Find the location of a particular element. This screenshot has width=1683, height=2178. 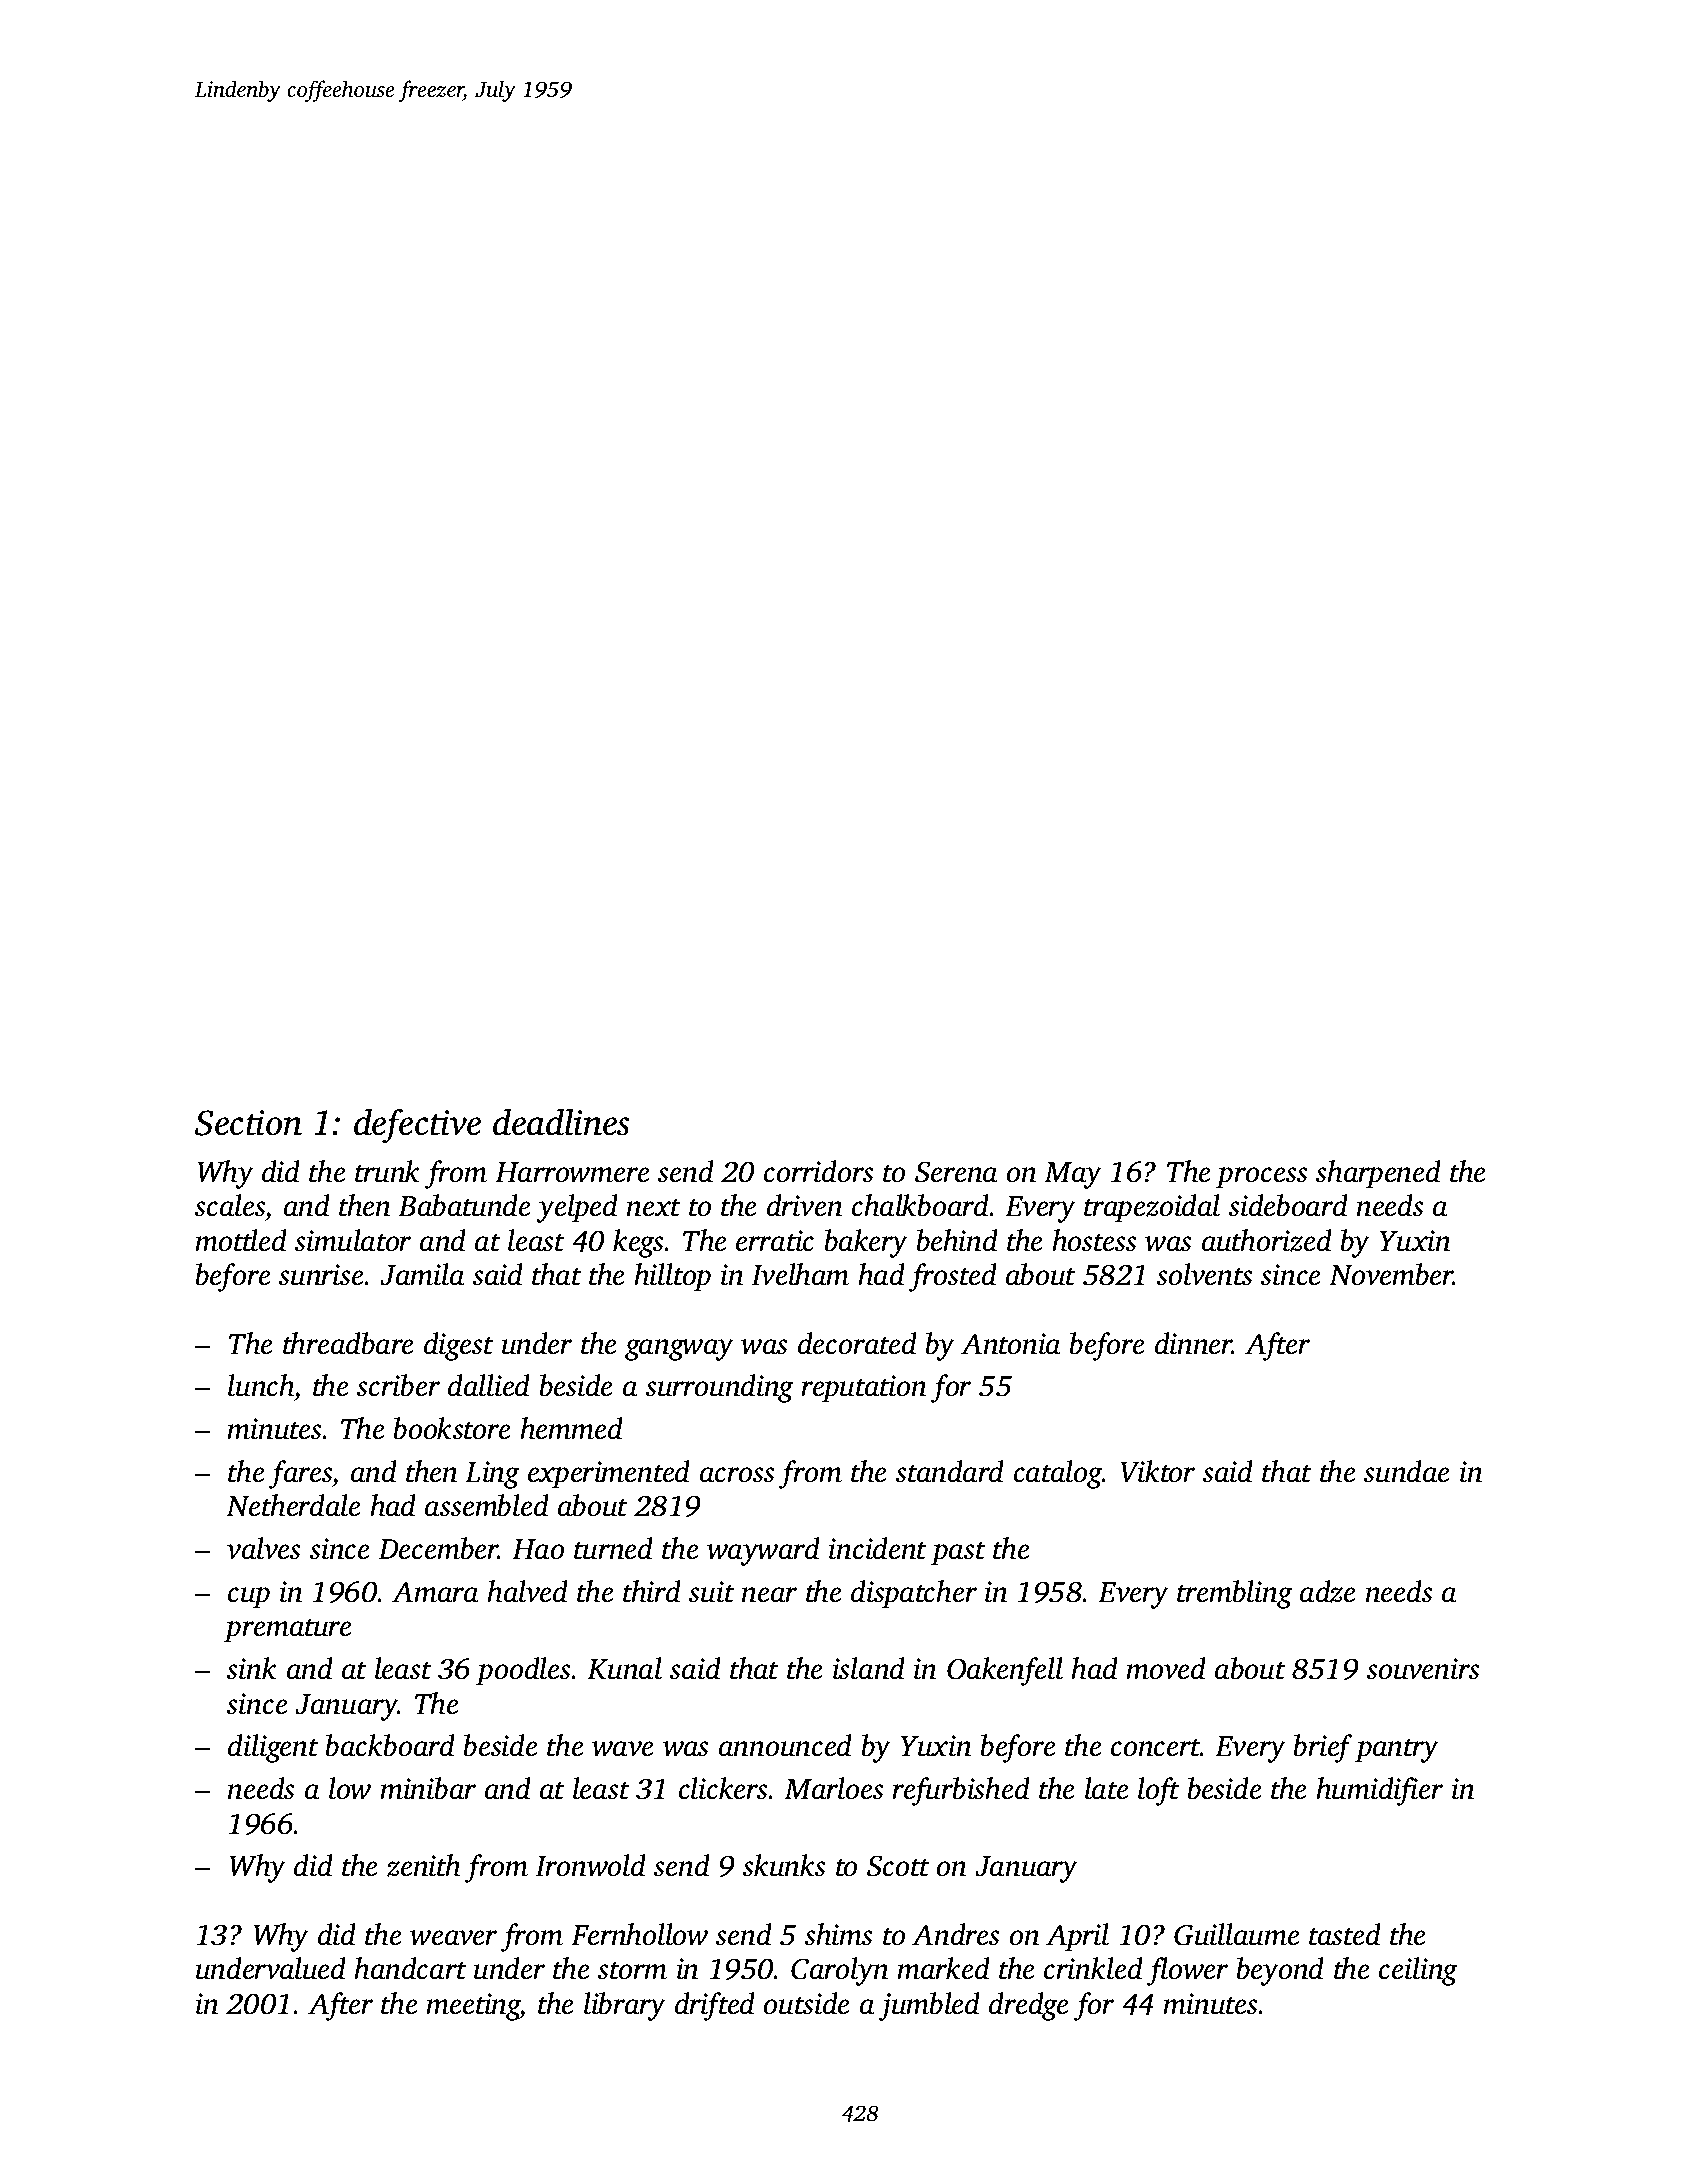

authorized is located at coordinates (1267, 1240).
